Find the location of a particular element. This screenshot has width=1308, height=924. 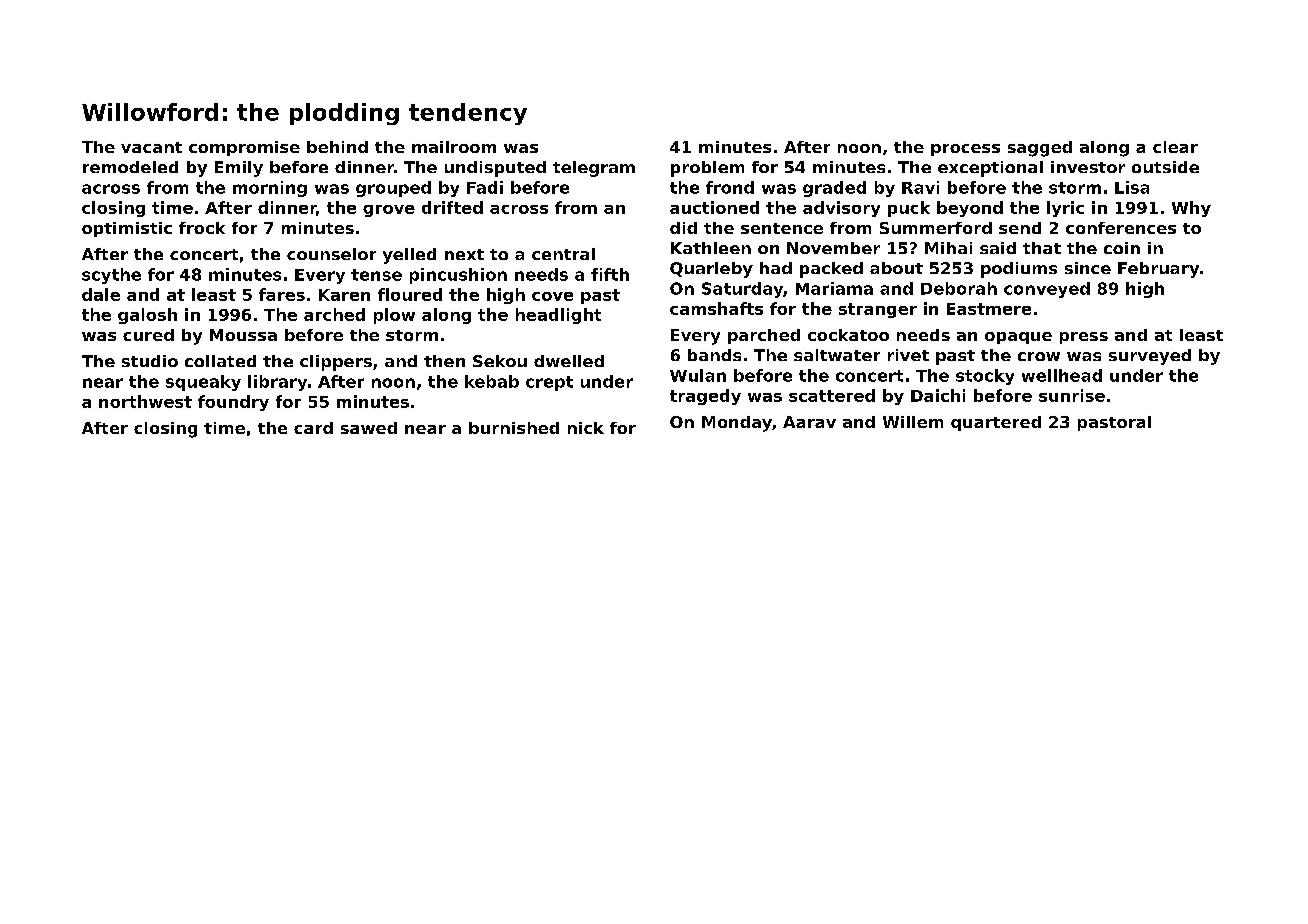

November is located at coordinates (833, 248).
